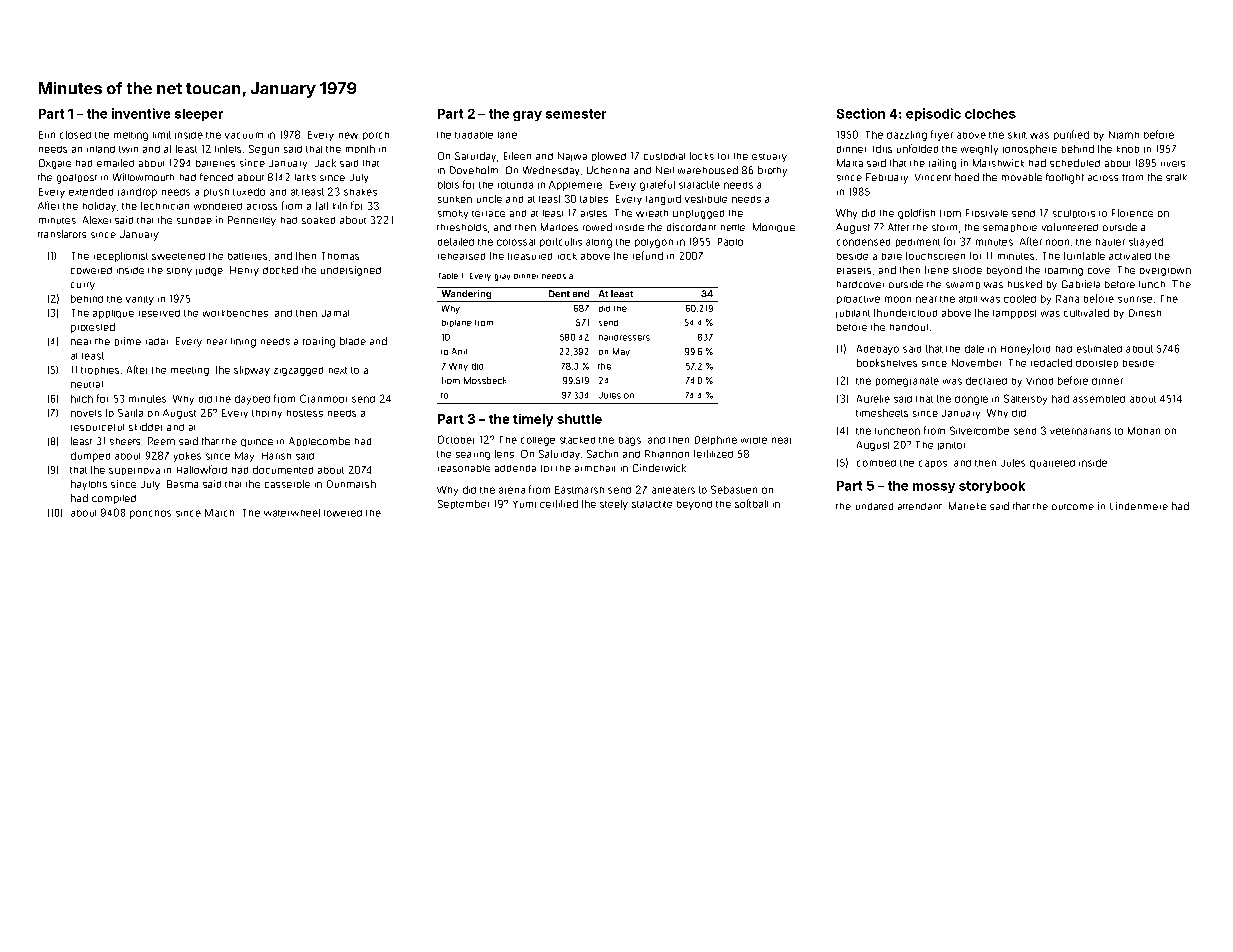  Describe the element at coordinates (854, 271) in the screenshot. I see `erasers` at that location.
